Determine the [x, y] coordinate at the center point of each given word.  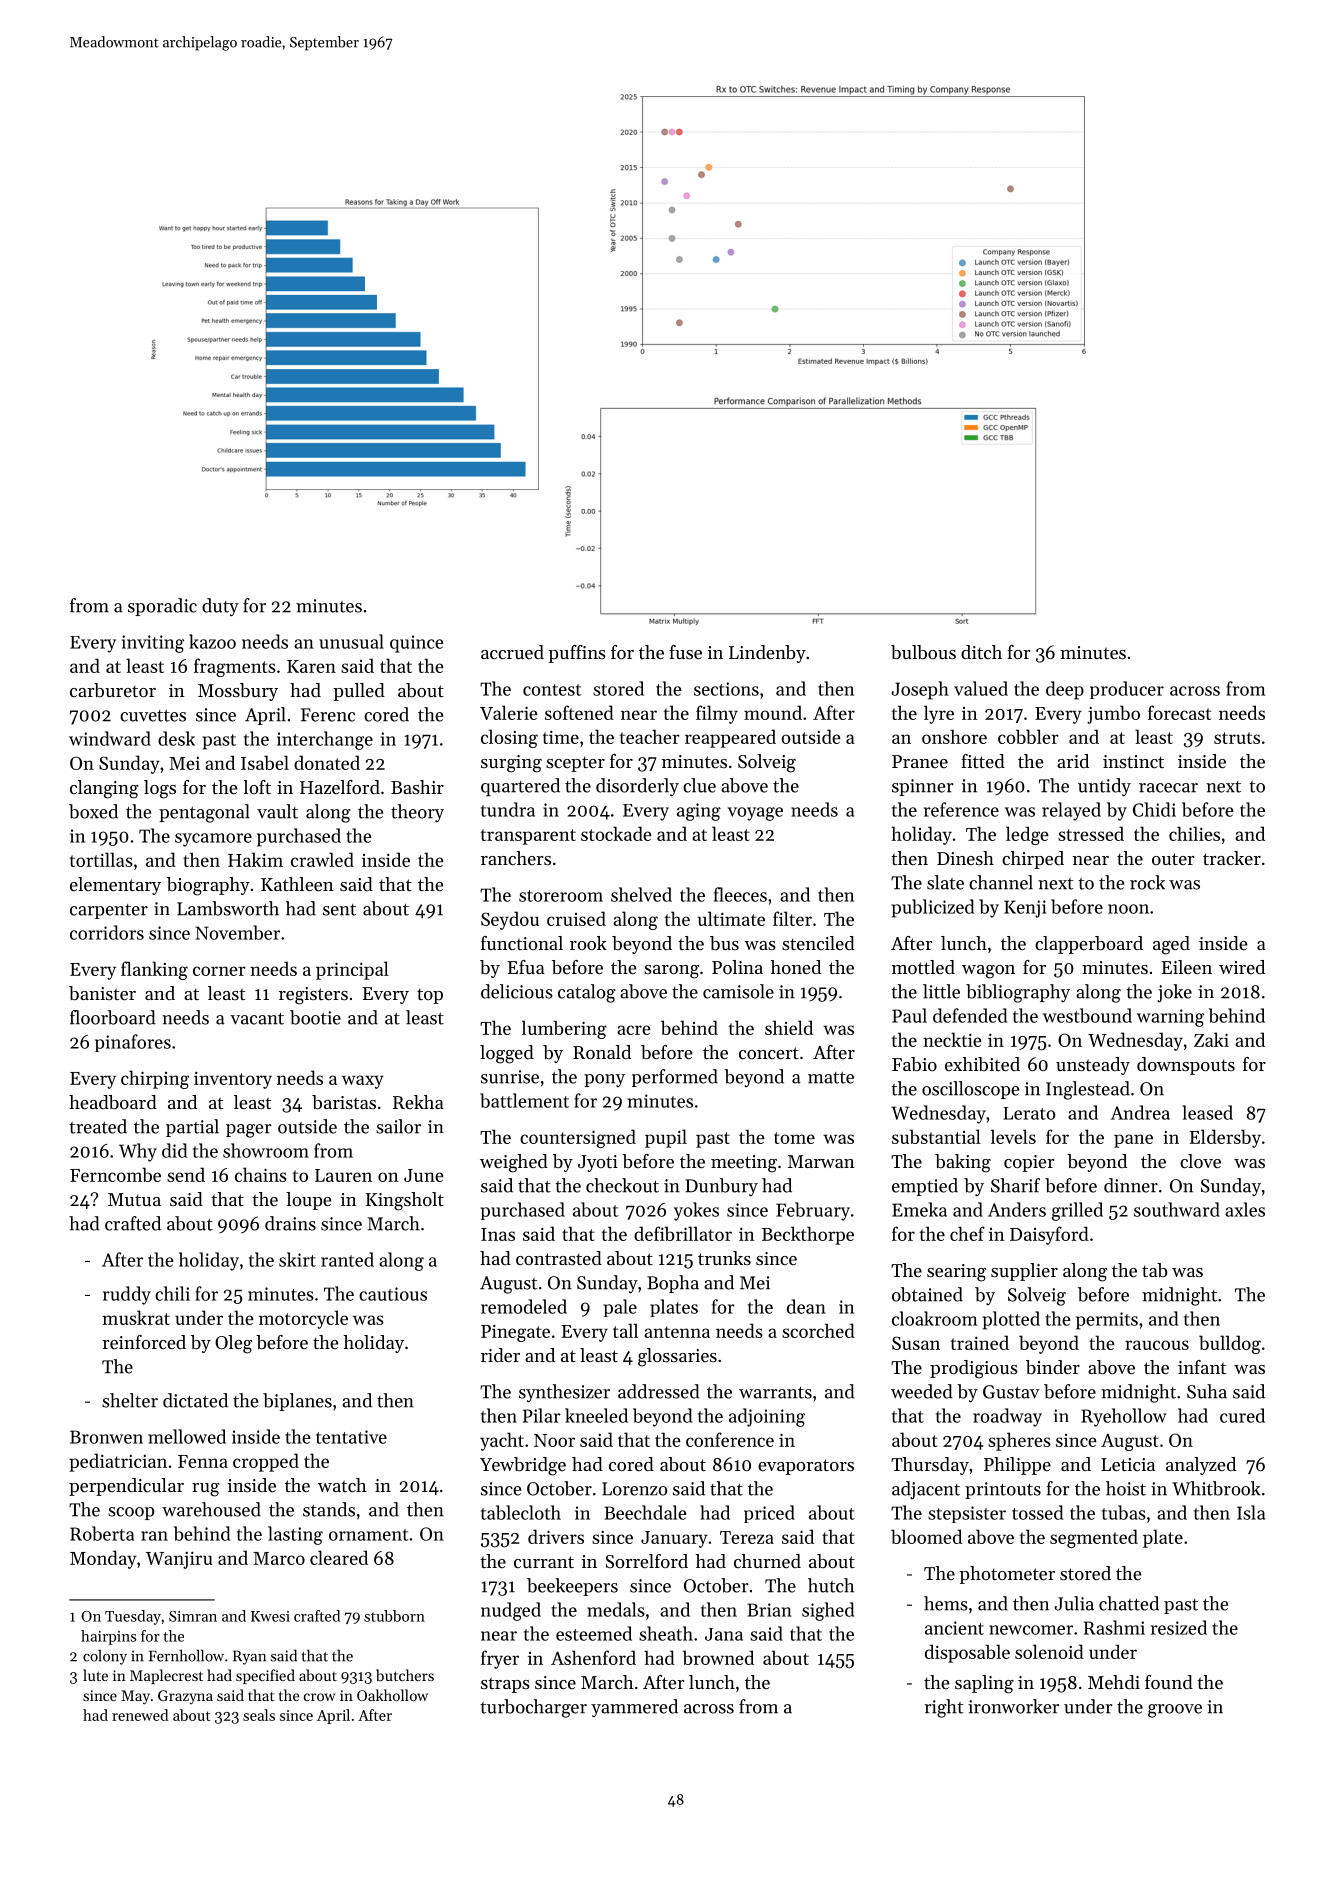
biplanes [297, 1402]
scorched [818, 1330]
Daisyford [1049, 1235]
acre [634, 1030]
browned [718, 1657]
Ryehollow [1124, 1417]
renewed [140, 1715]
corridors [107, 932]
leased [1207, 1112]
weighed [514, 1163]
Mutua [134, 1199]
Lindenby [767, 654]
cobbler [1028, 736]
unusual [351, 641]
